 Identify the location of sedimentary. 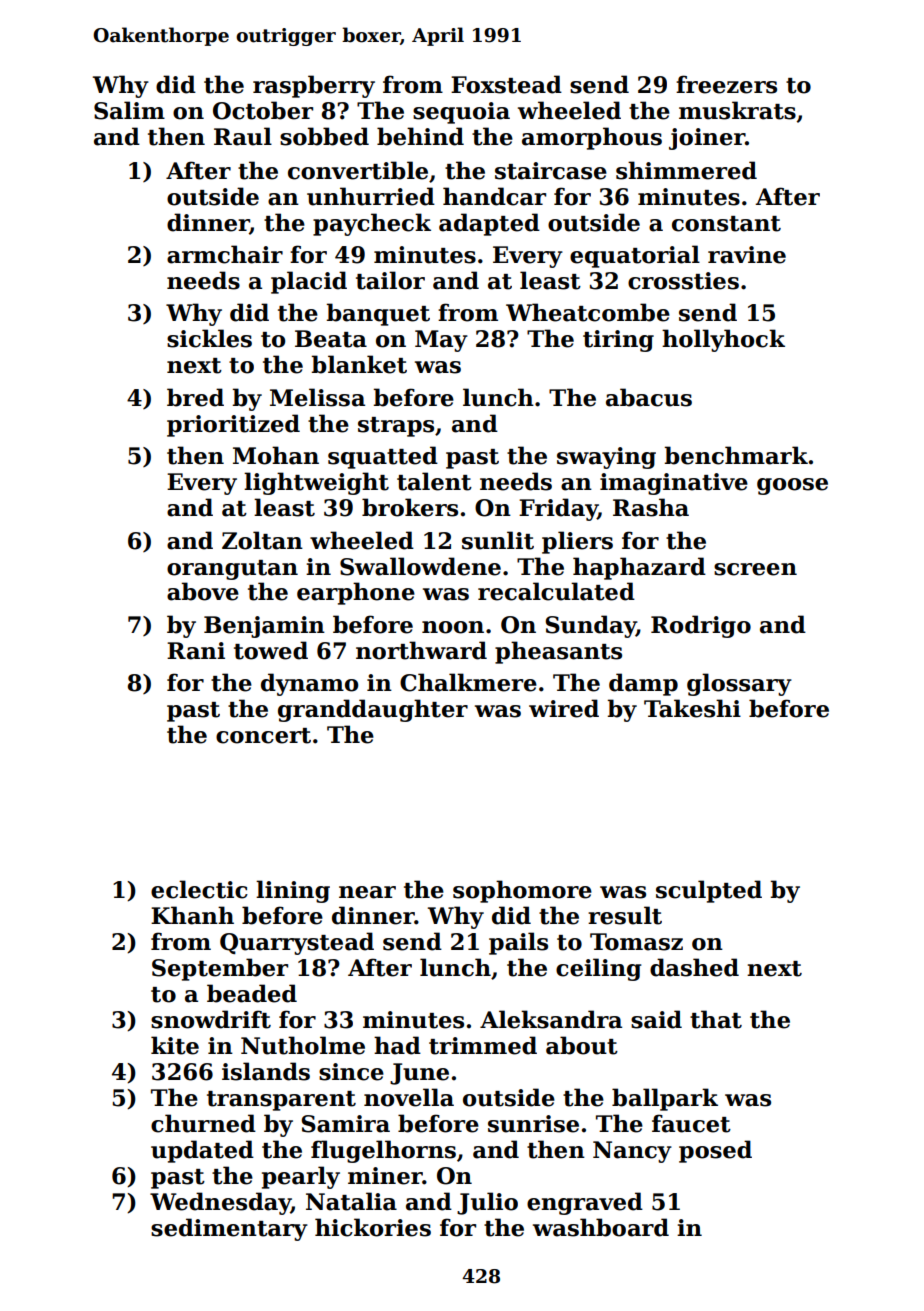
(229, 1229).
